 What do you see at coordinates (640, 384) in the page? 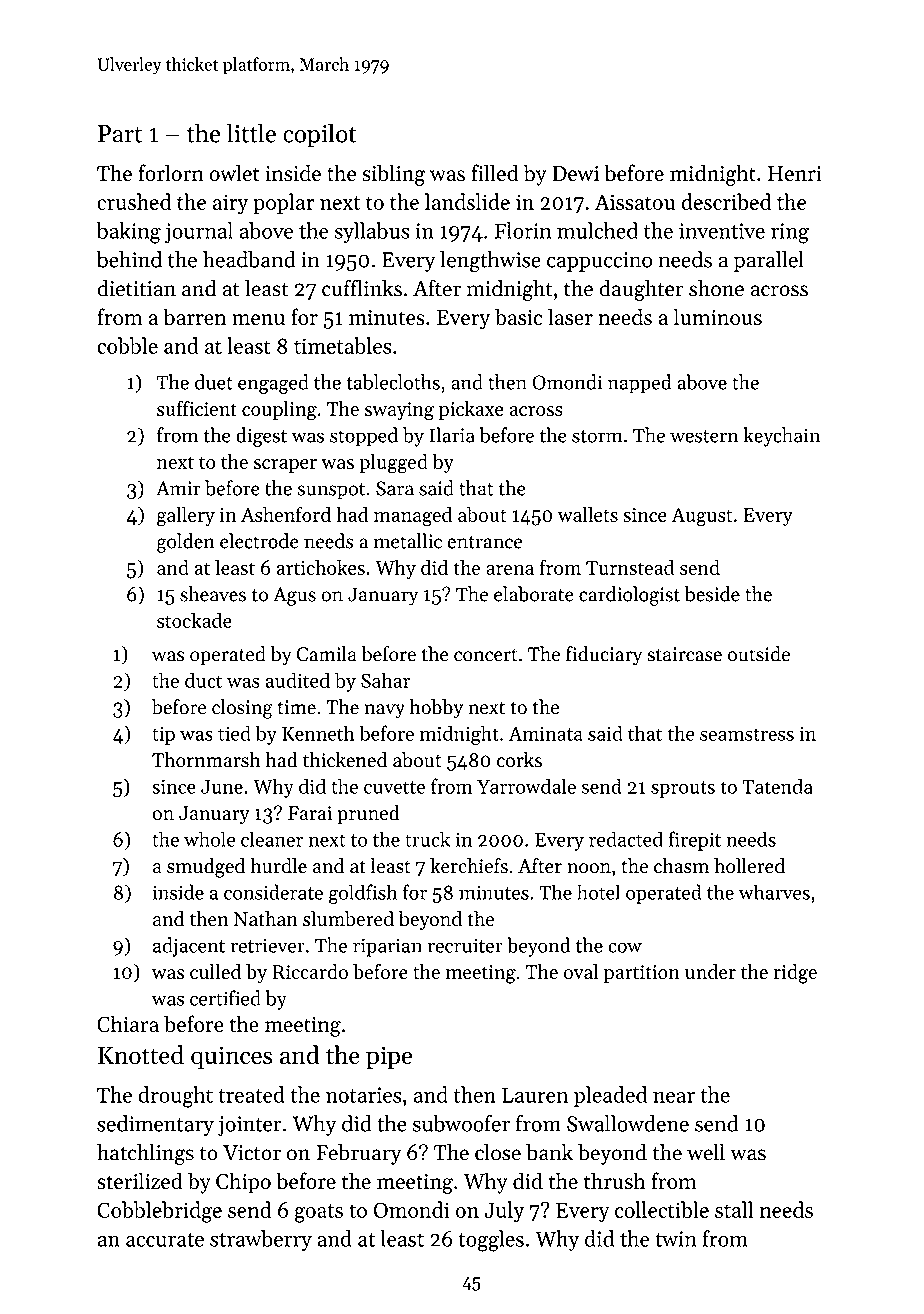
I see `napped` at bounding box center [640, 384].
